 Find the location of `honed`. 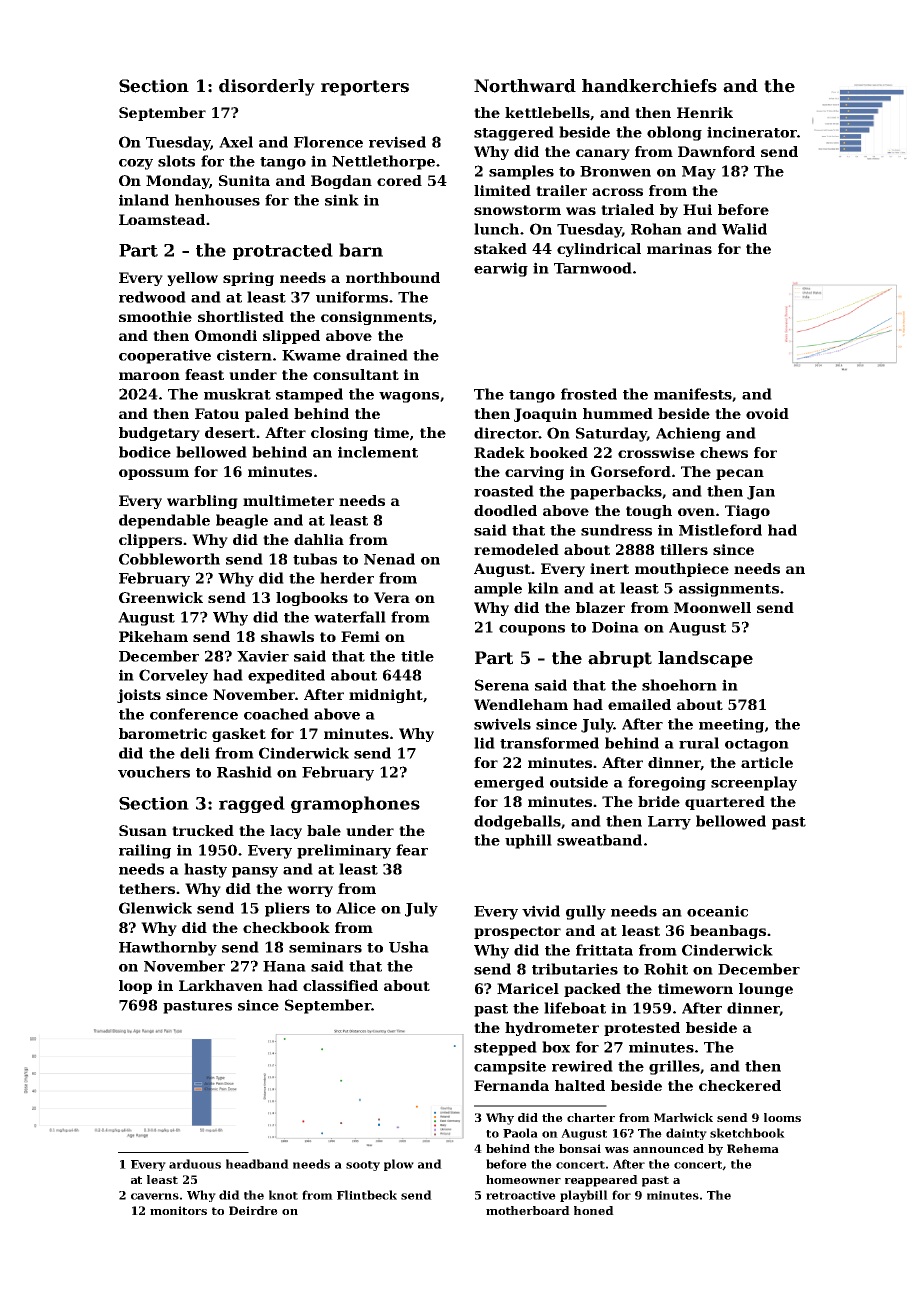

honed is located at coordinates (594, 1210).
